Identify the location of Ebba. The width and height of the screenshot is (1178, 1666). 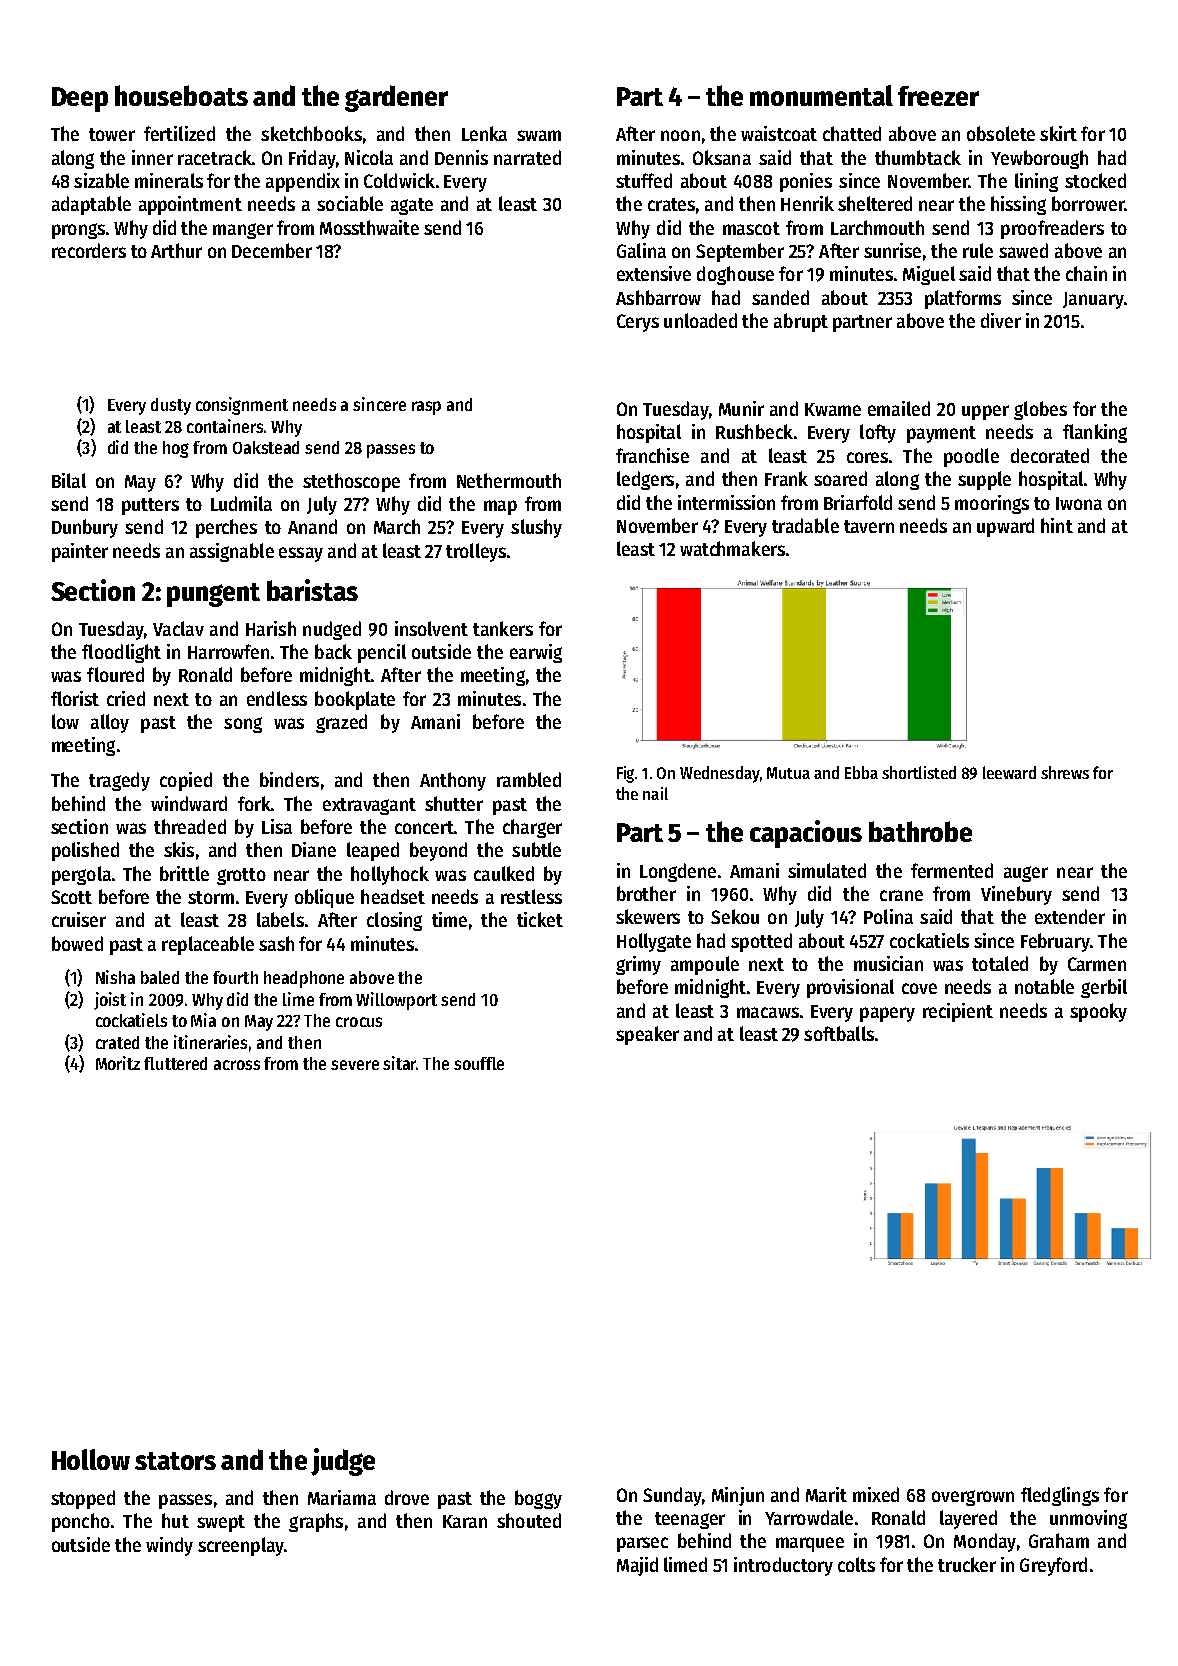
(861, 772).
